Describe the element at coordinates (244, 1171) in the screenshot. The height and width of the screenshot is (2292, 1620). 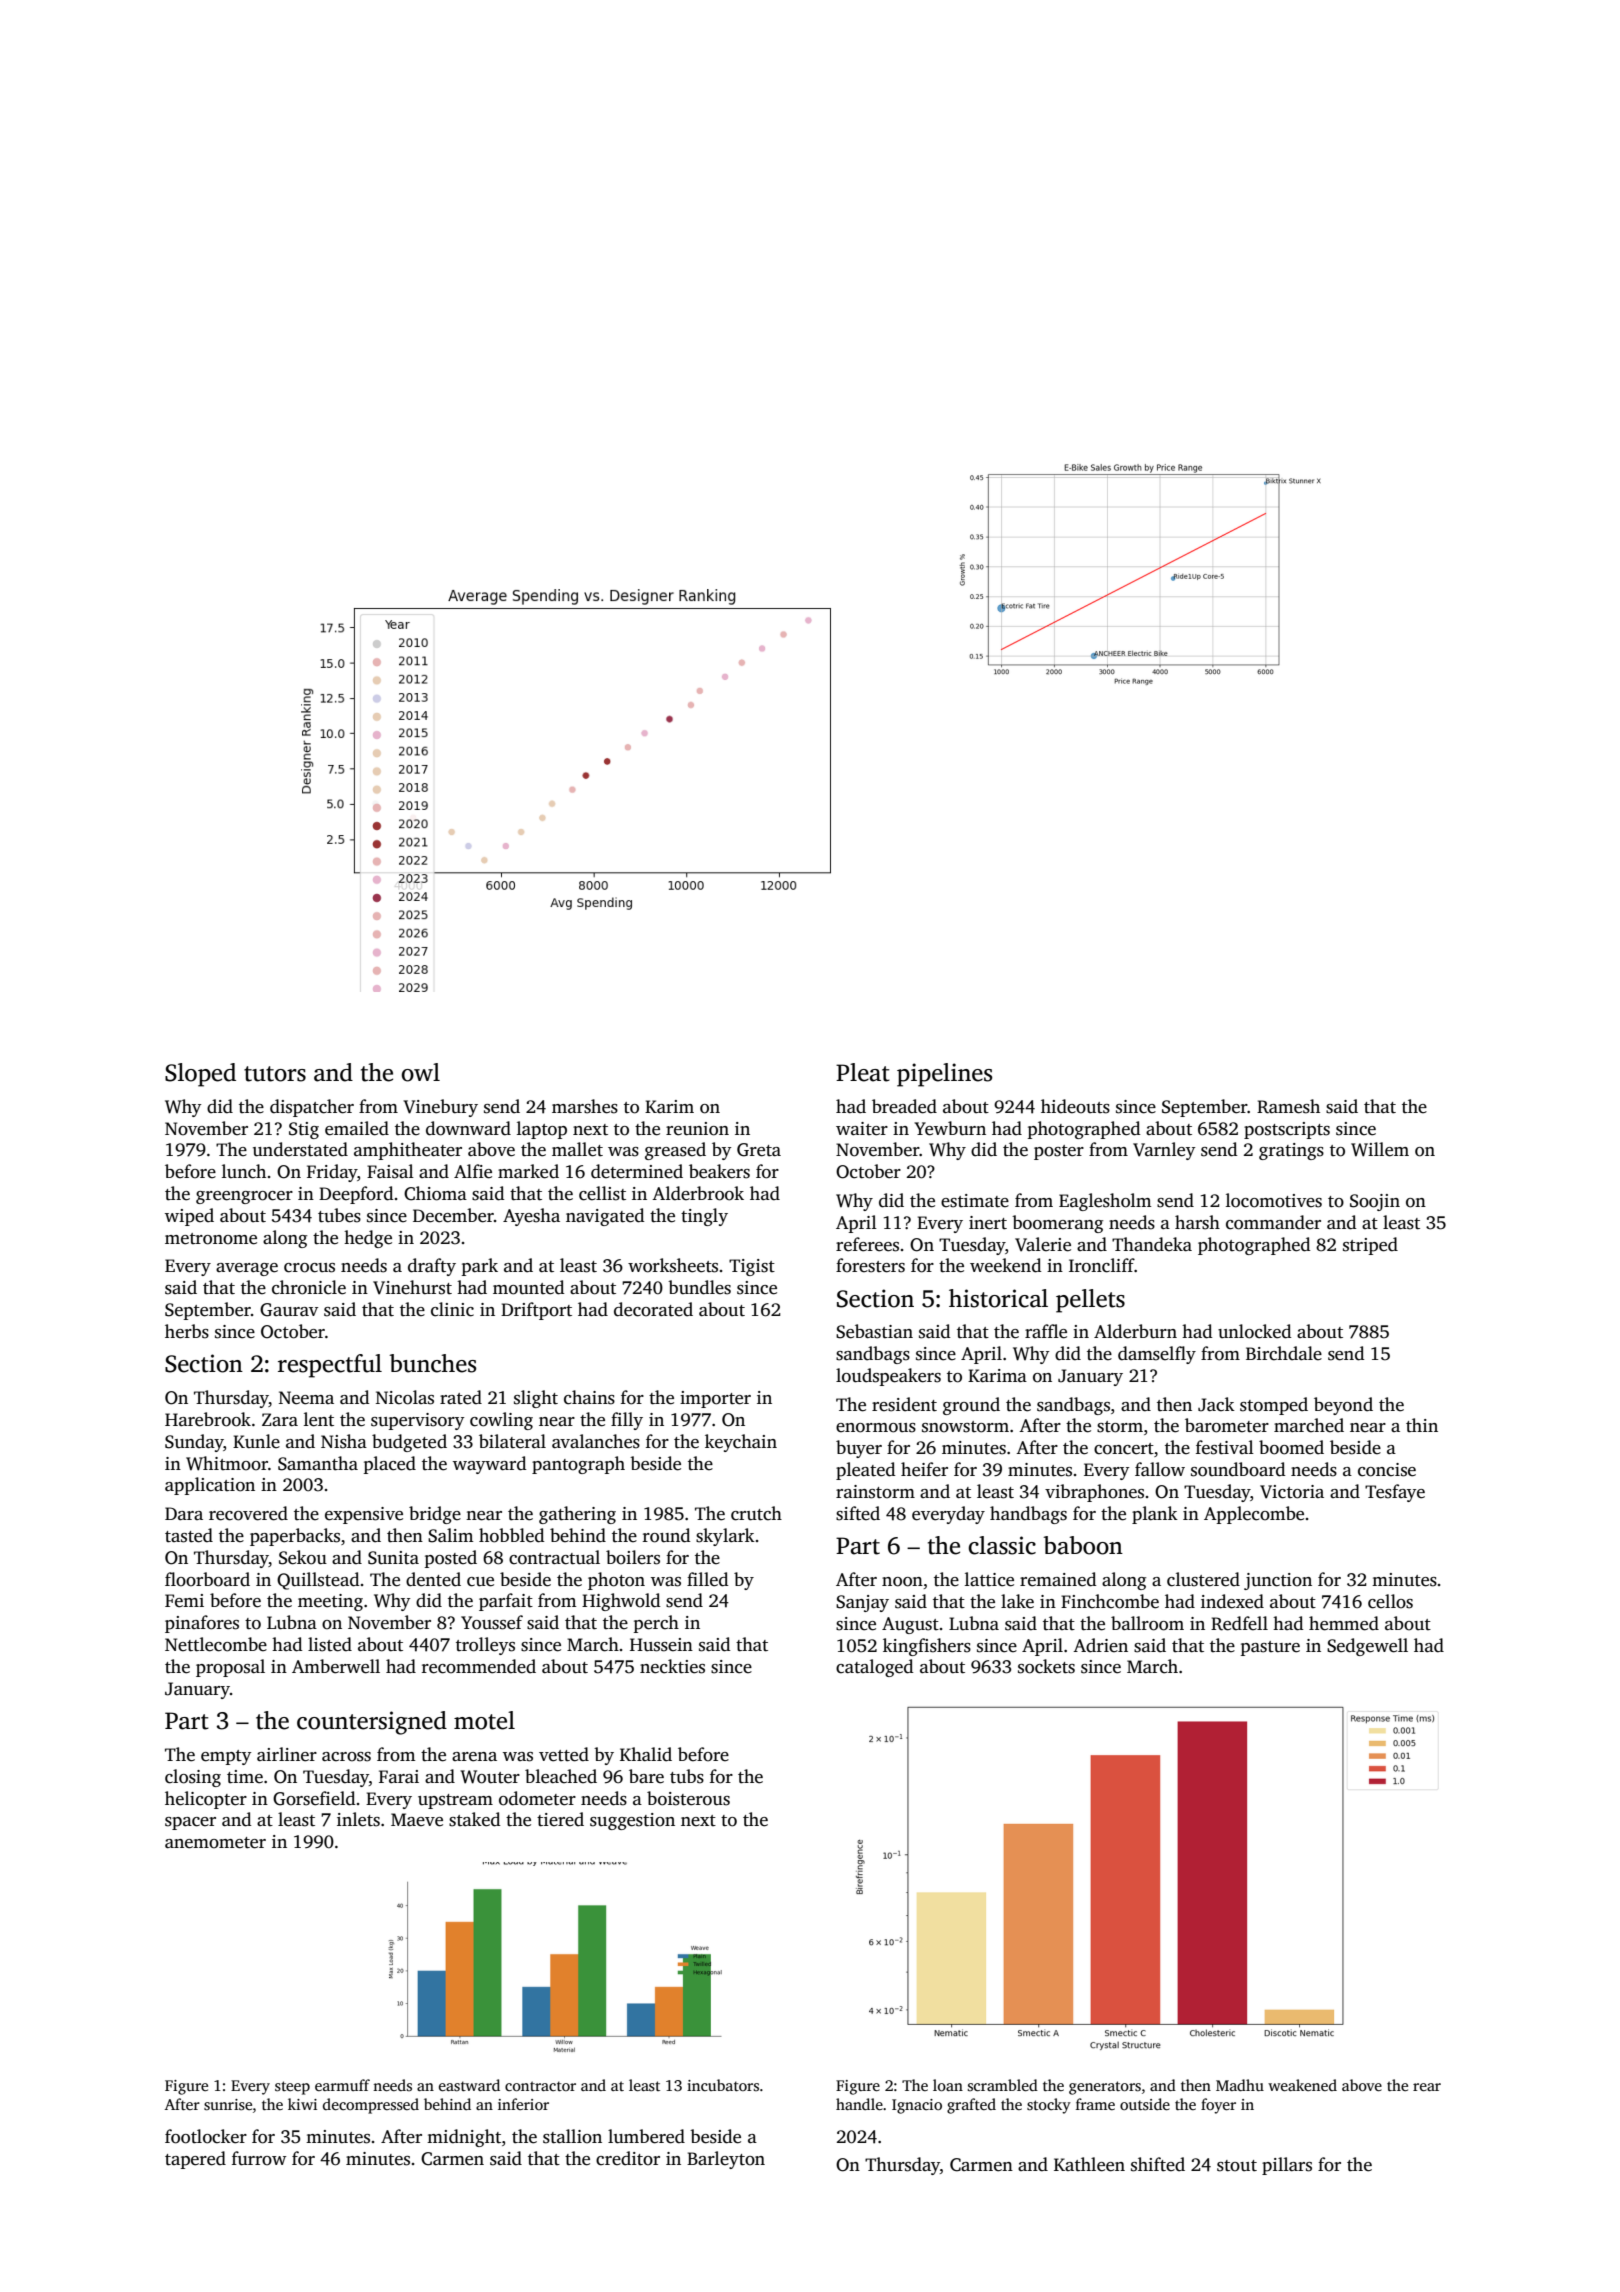
I see `lunch` at that location.
